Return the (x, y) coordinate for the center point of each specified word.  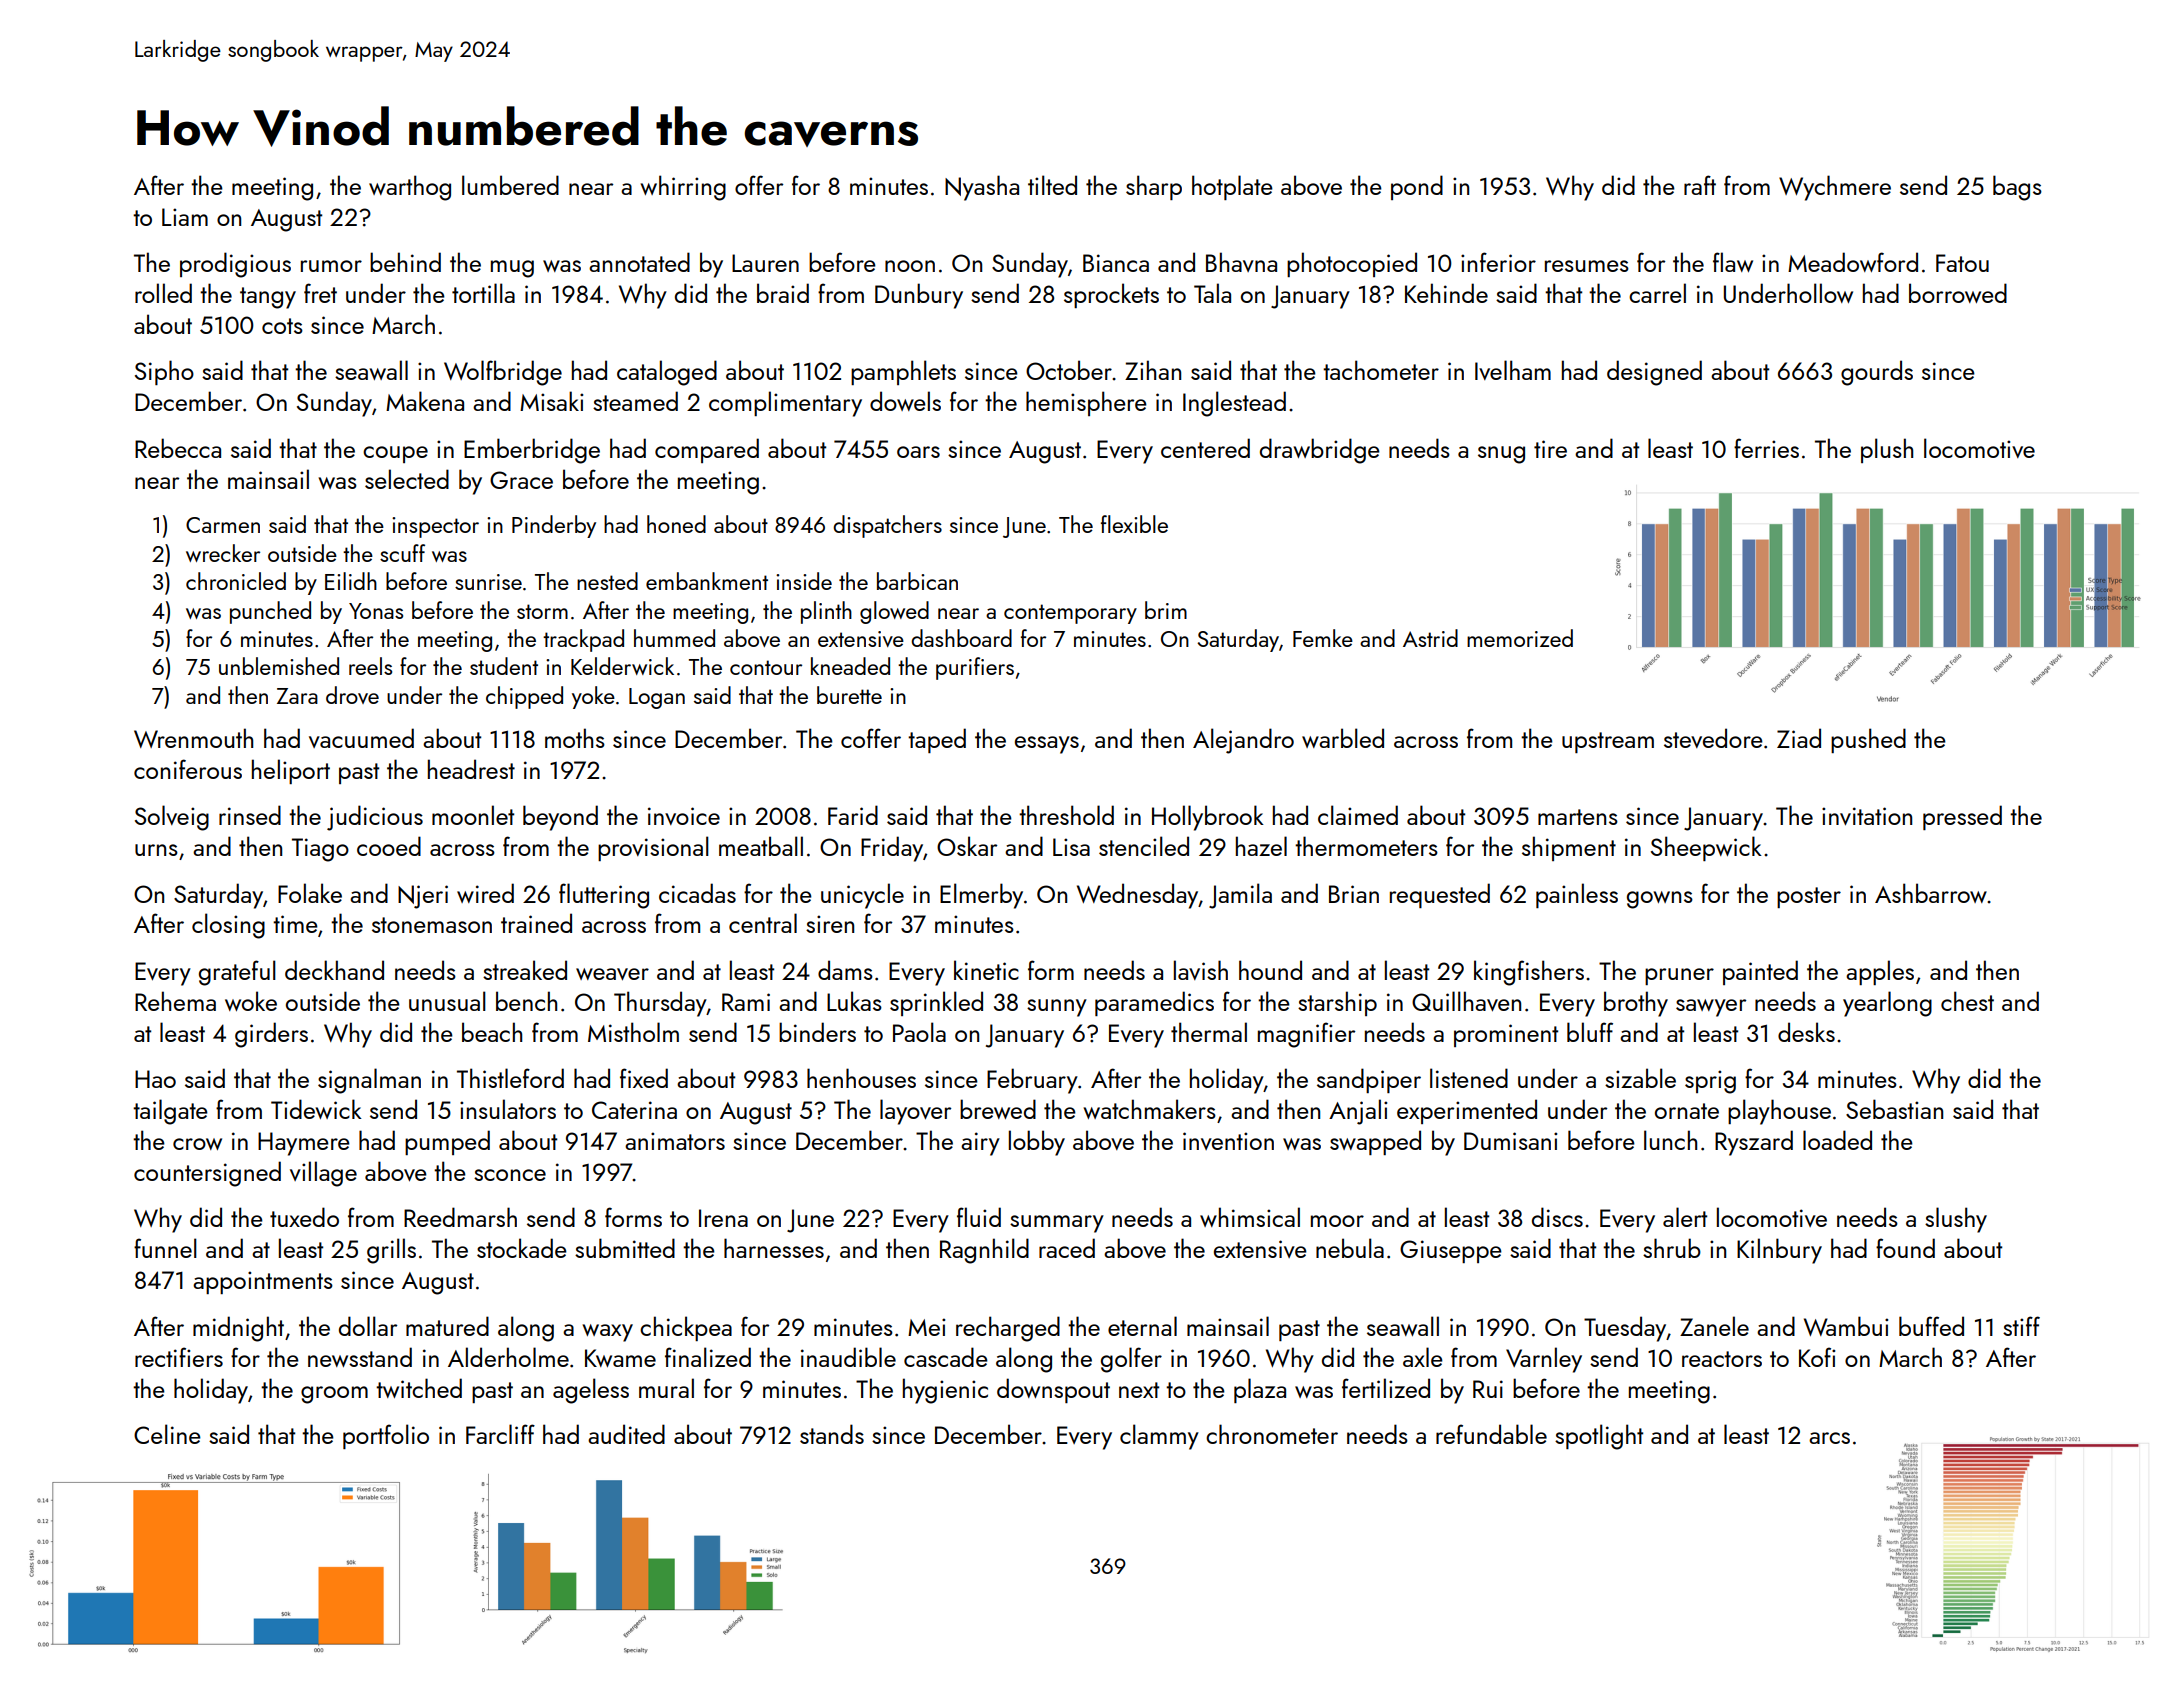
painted (1760, 972)
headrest (471, 769)
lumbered (510, 185)
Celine (167, 1434)
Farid (853, 815)
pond (1417, 187)
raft (1700, 185)
